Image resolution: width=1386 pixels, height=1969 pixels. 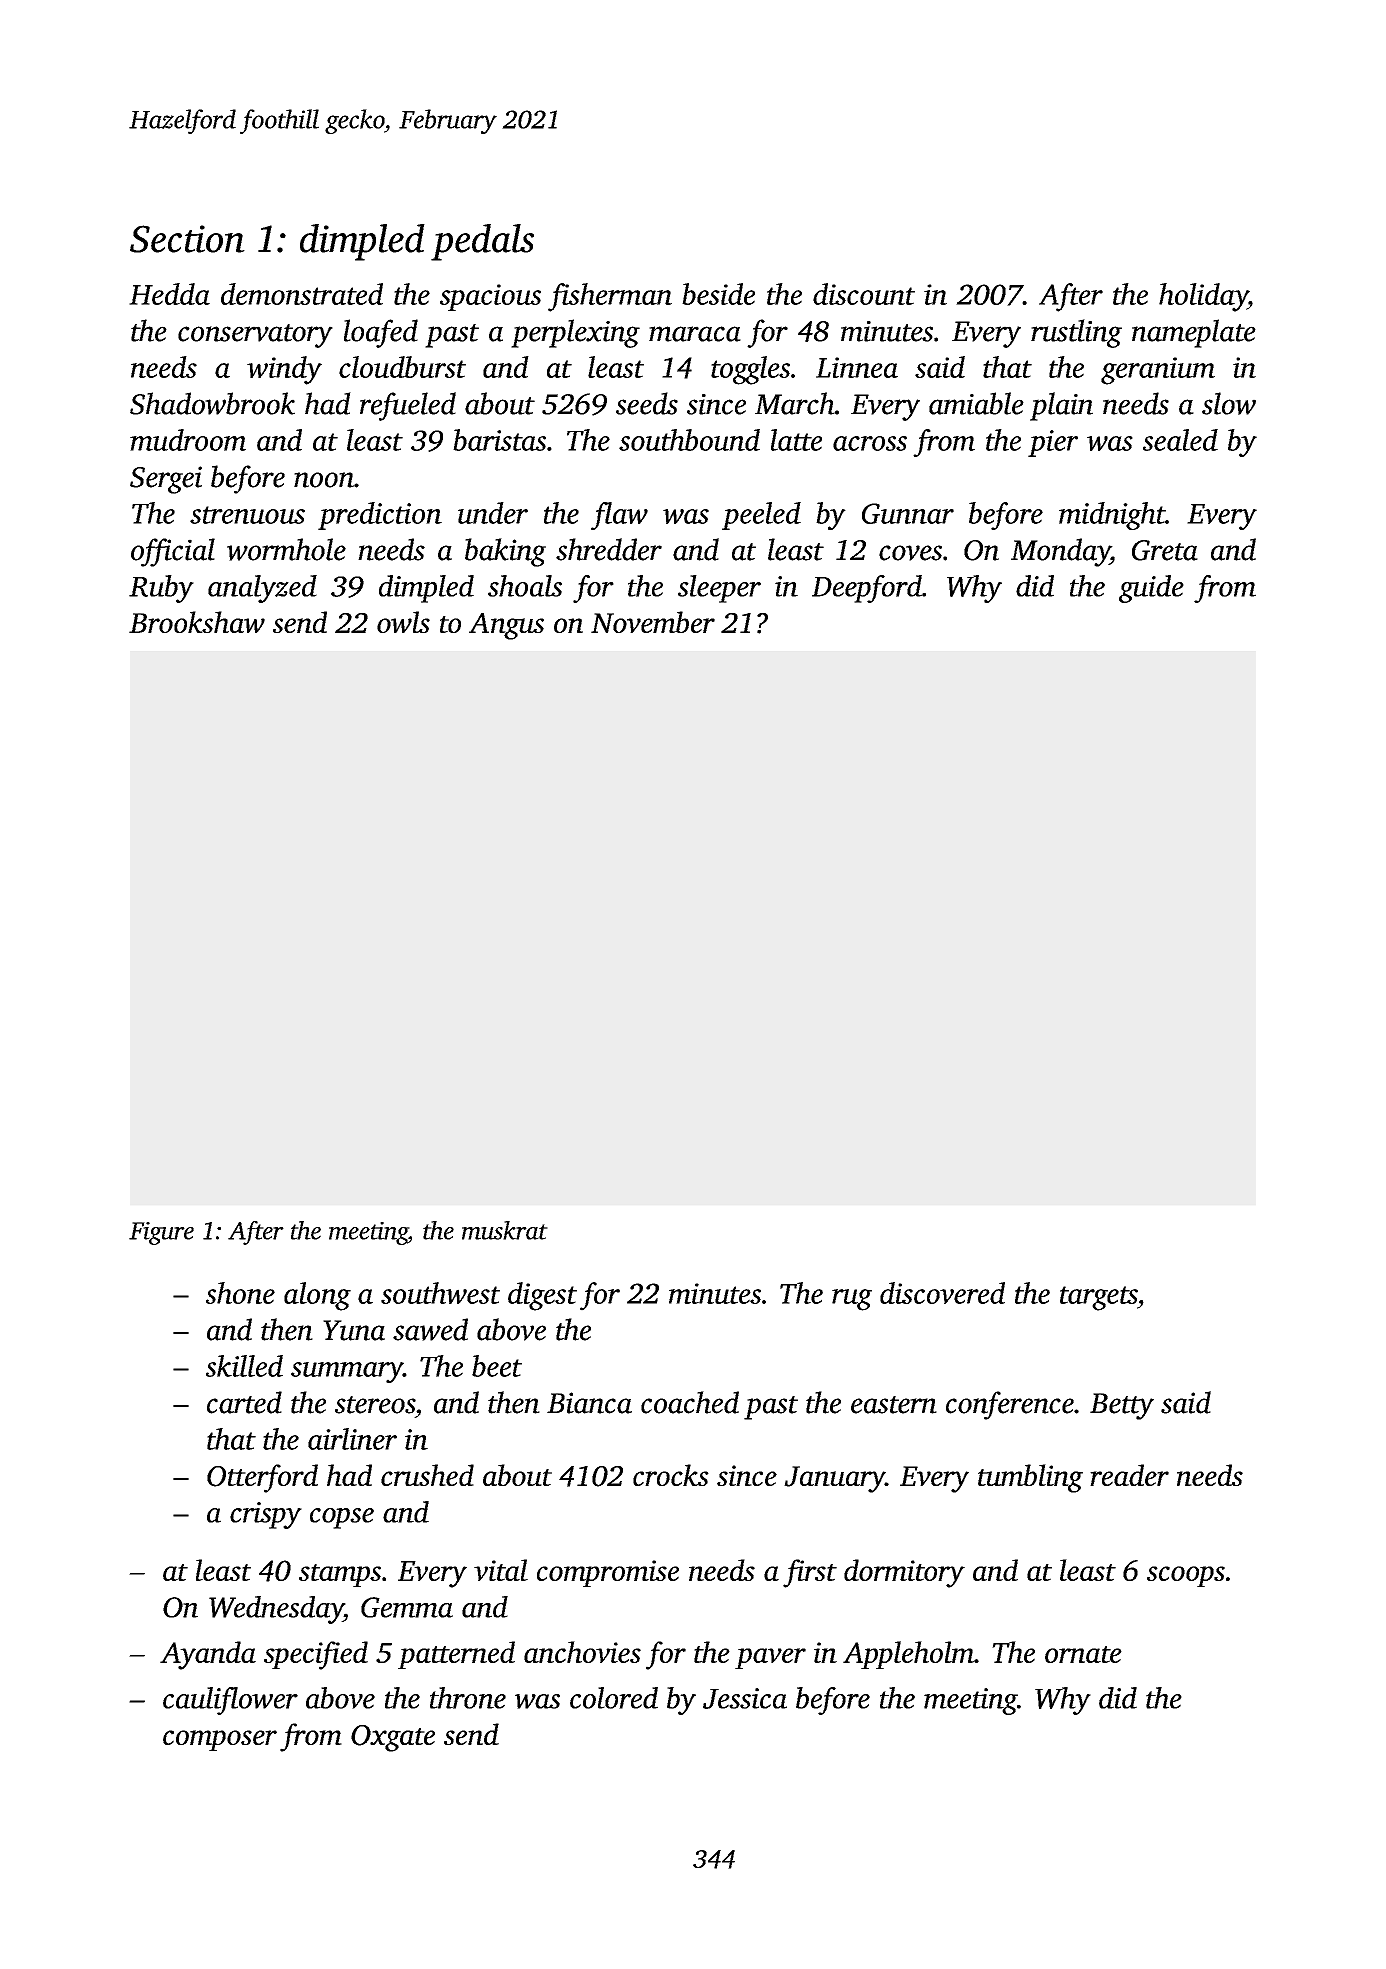 I want to click on pedals, so click(x=482, y=242).
